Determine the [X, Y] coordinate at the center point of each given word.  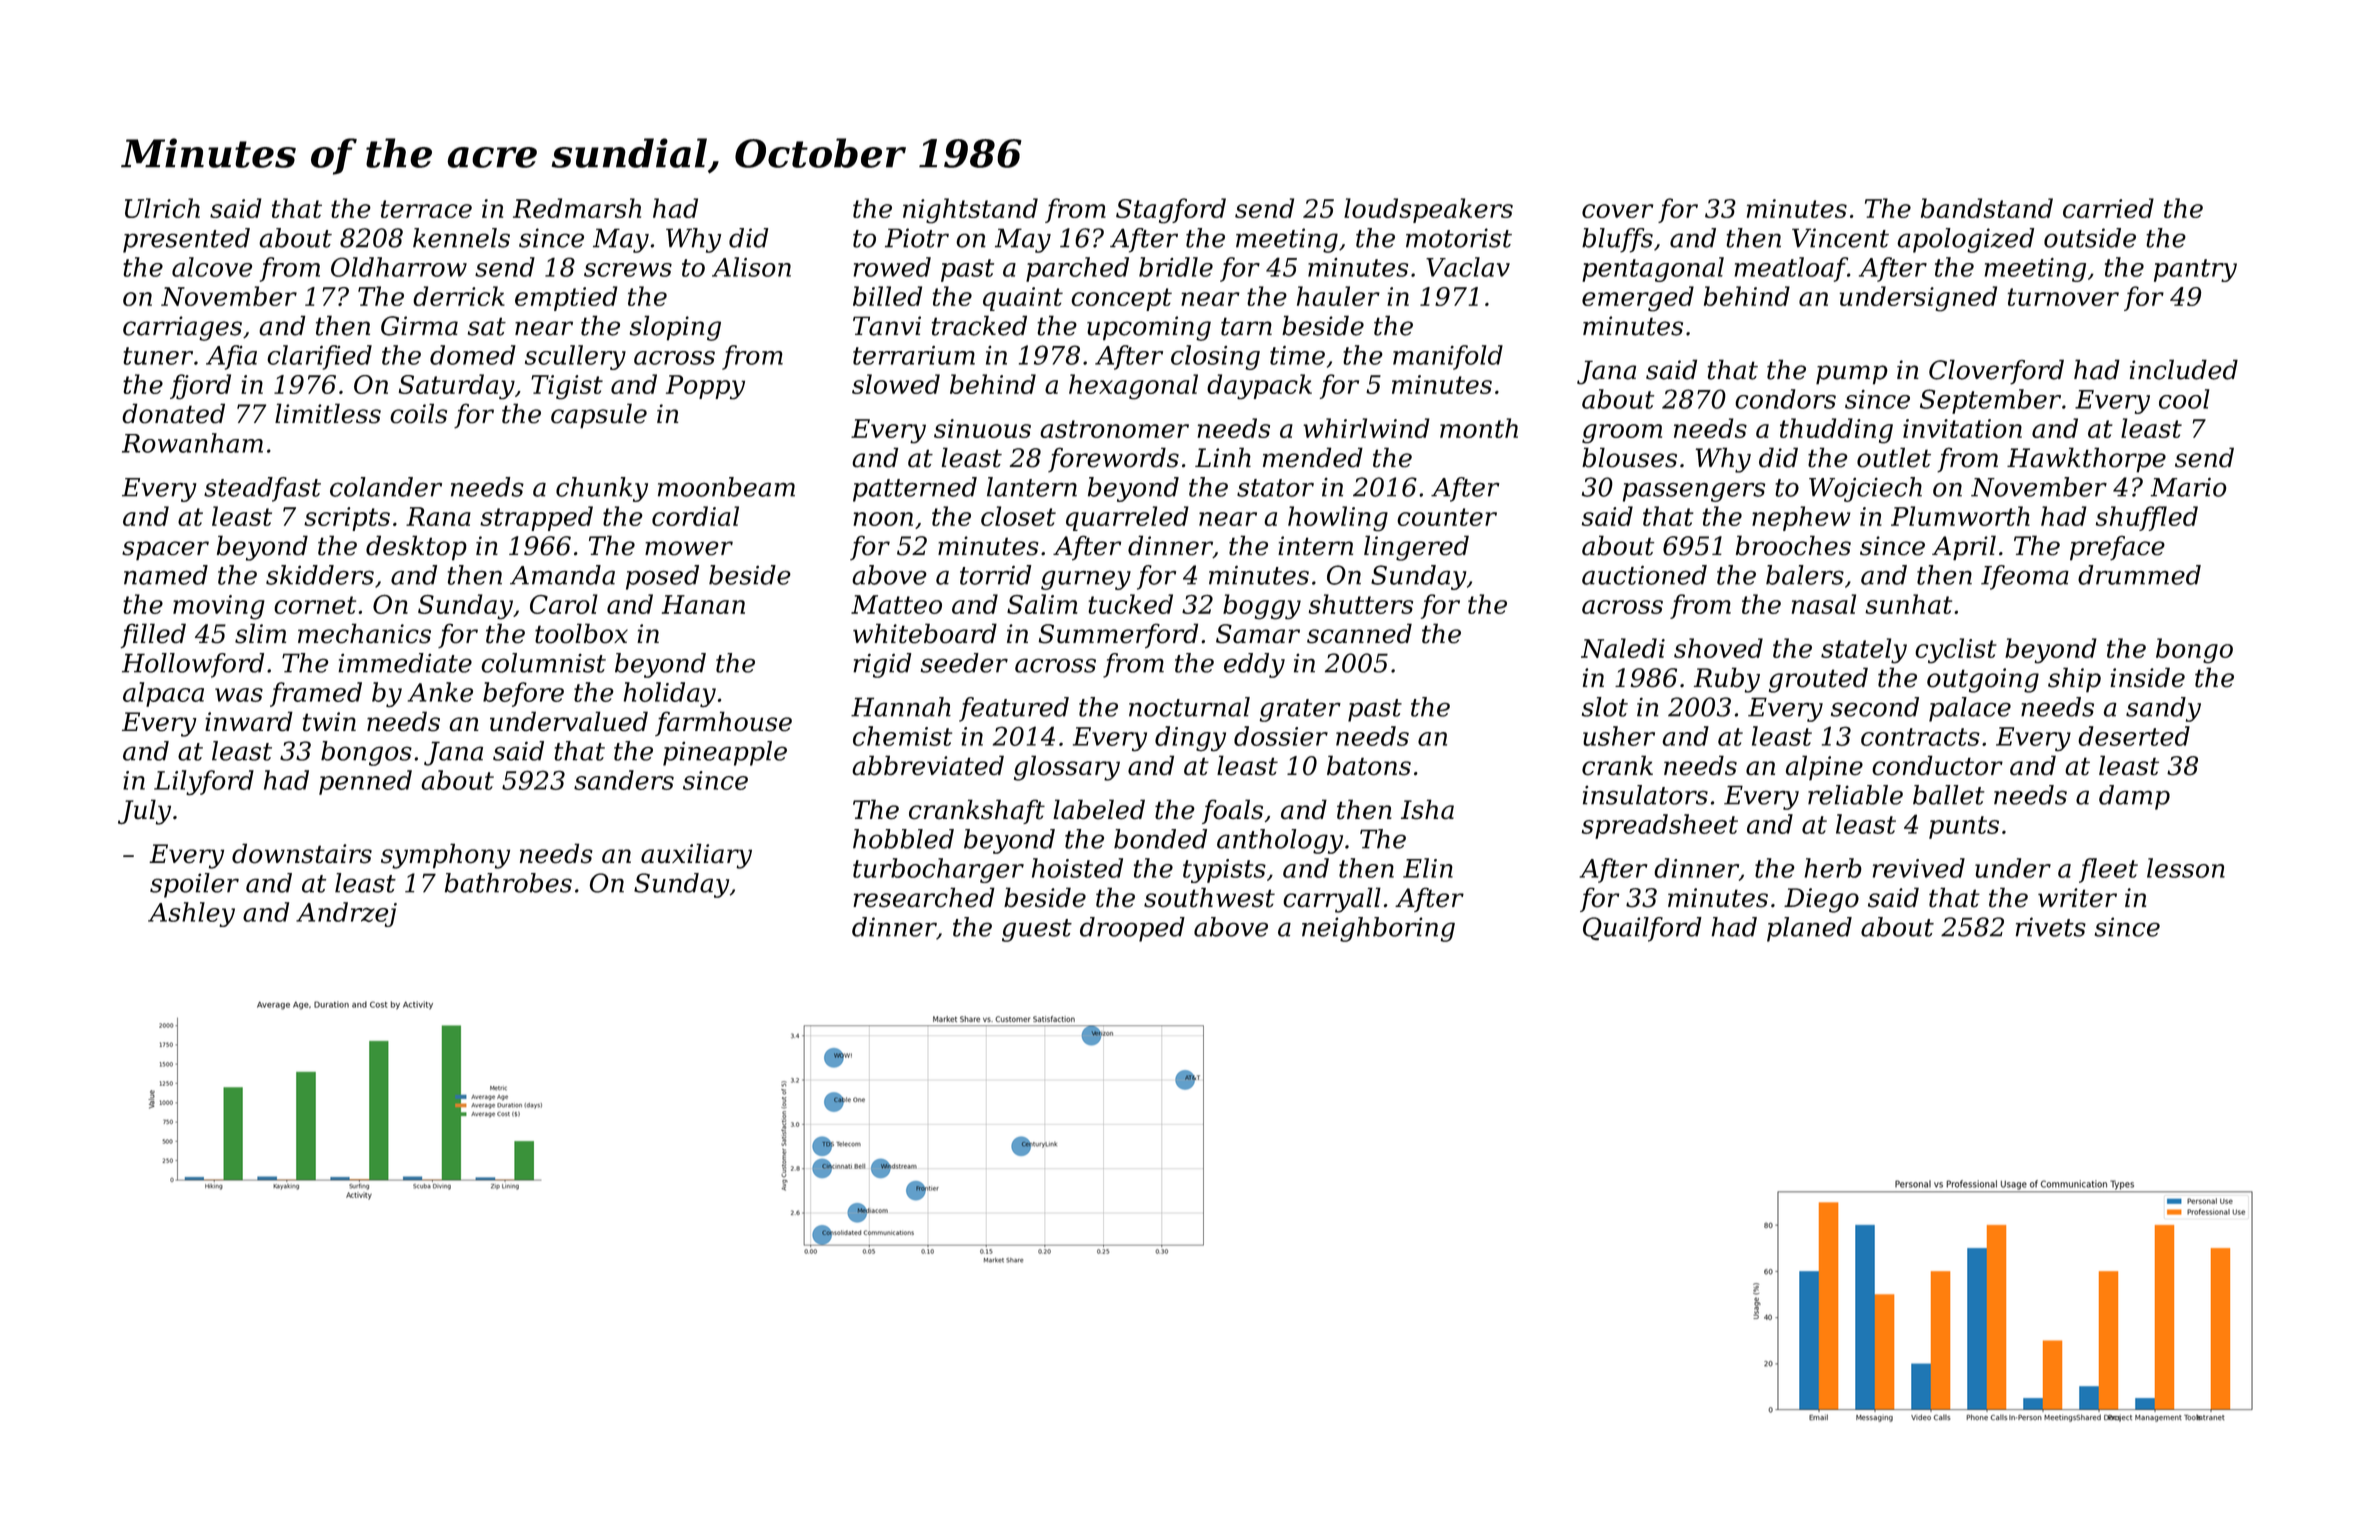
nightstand [970, 211]
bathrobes [508, 883]
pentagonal [1653, 269]
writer [2077, 898]
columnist [543, 663]
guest [1037, 930]
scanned [1359, 633]
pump [1852, 375]
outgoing [1983, 680]
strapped [536, 518]
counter [1447, 517]
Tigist [567, 387]
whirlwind [1366, 428]
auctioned [1644, 575]
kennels [461, 238]
